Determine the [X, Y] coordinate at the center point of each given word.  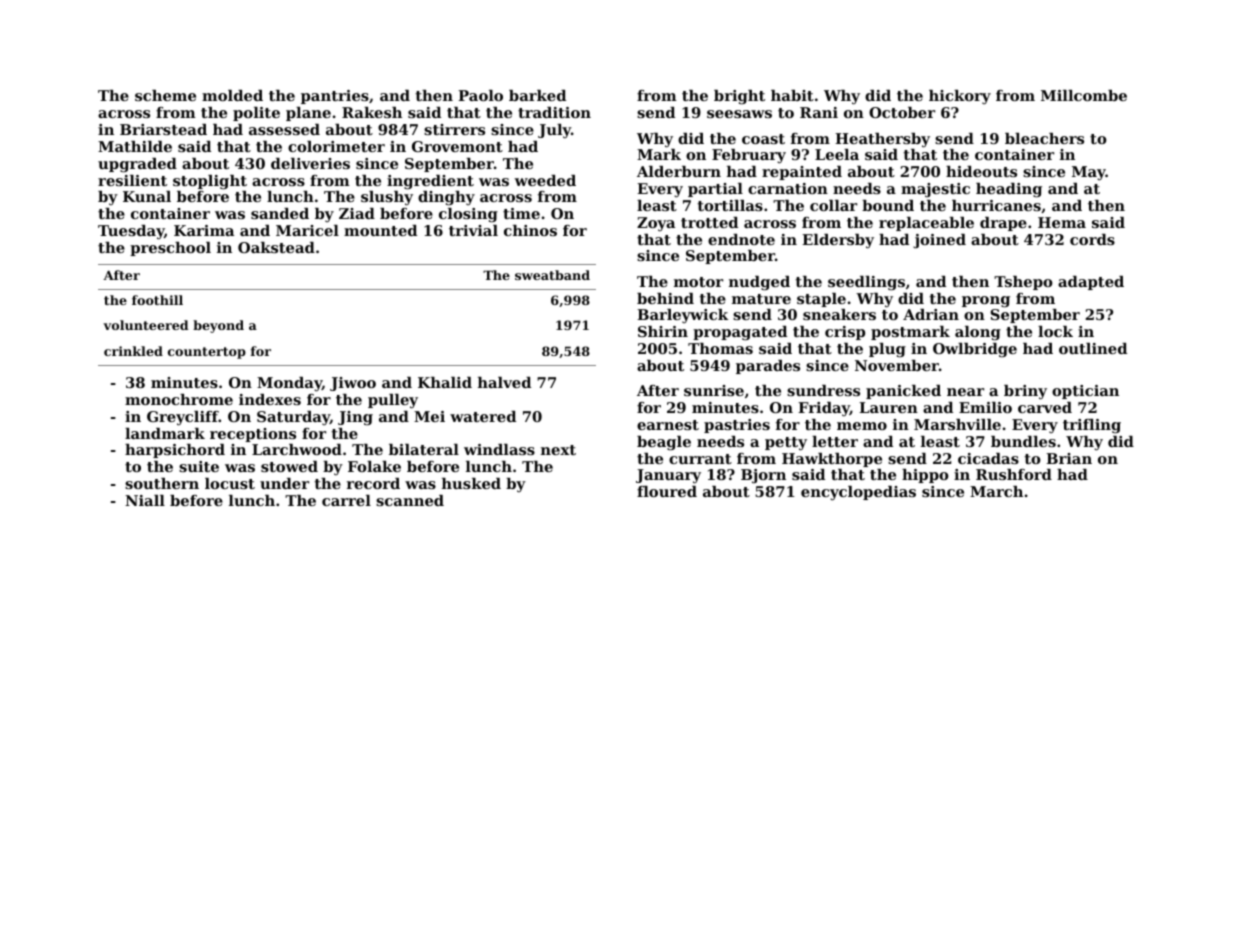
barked [537, 95]
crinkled [133, 351]
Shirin [663, 331]
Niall [145, 500]
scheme [165, 95]
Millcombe [1084, 95]
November [897, 365]
